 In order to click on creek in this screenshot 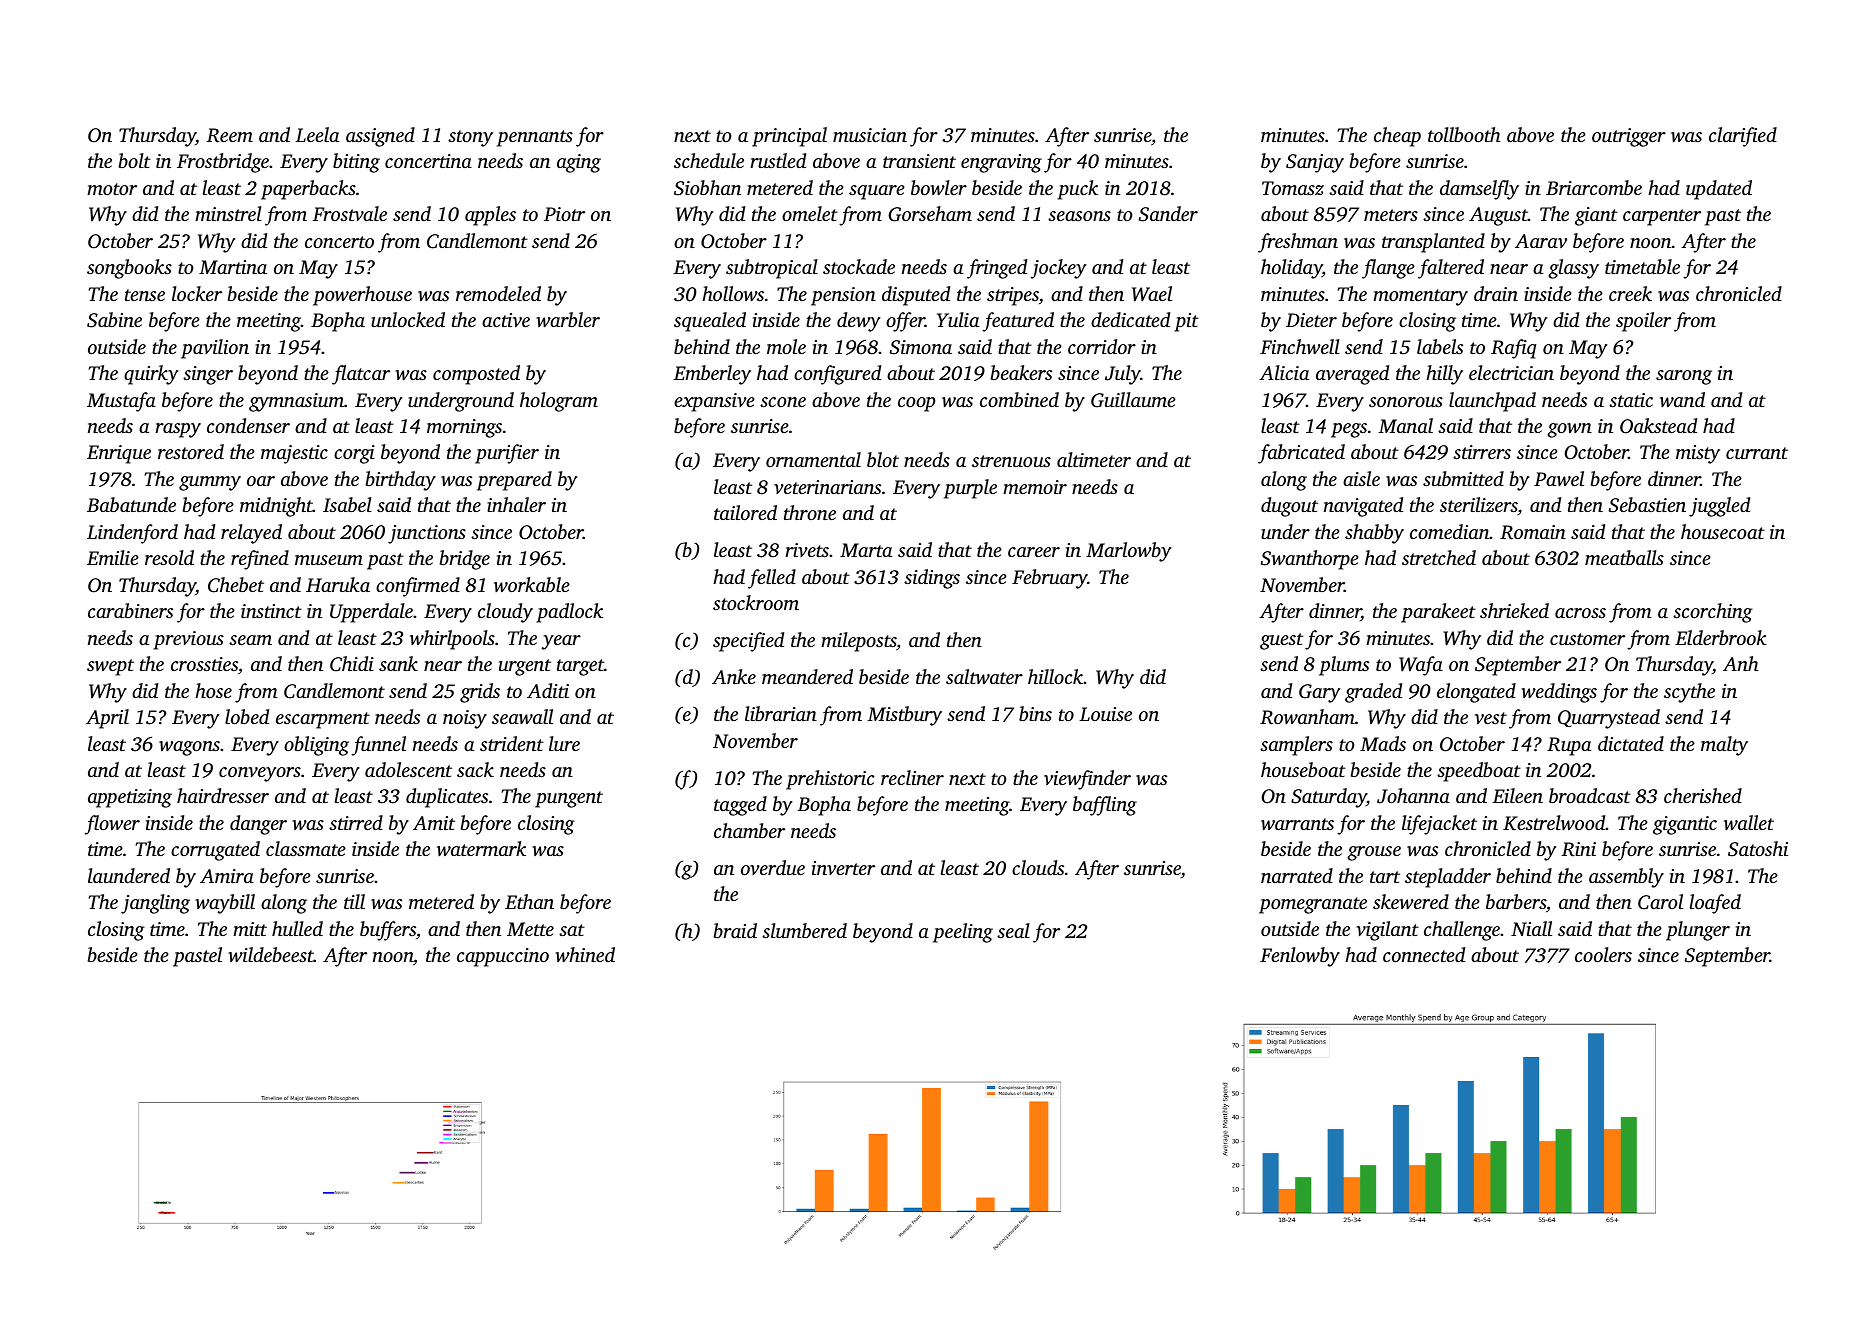, I will do `click(1630, 293)`.
